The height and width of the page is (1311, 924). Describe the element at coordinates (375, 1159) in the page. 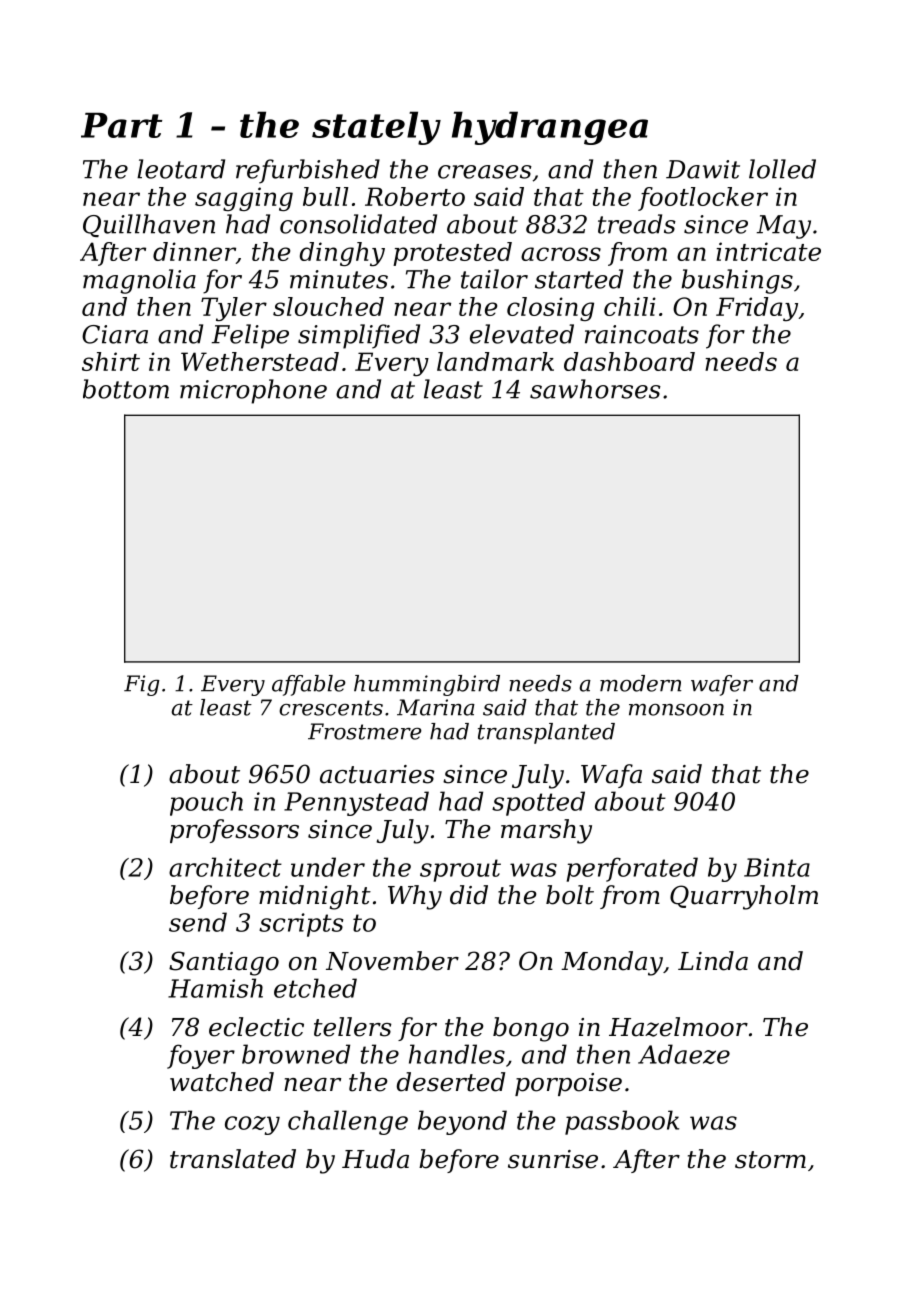

I see `Huda` at that location.
